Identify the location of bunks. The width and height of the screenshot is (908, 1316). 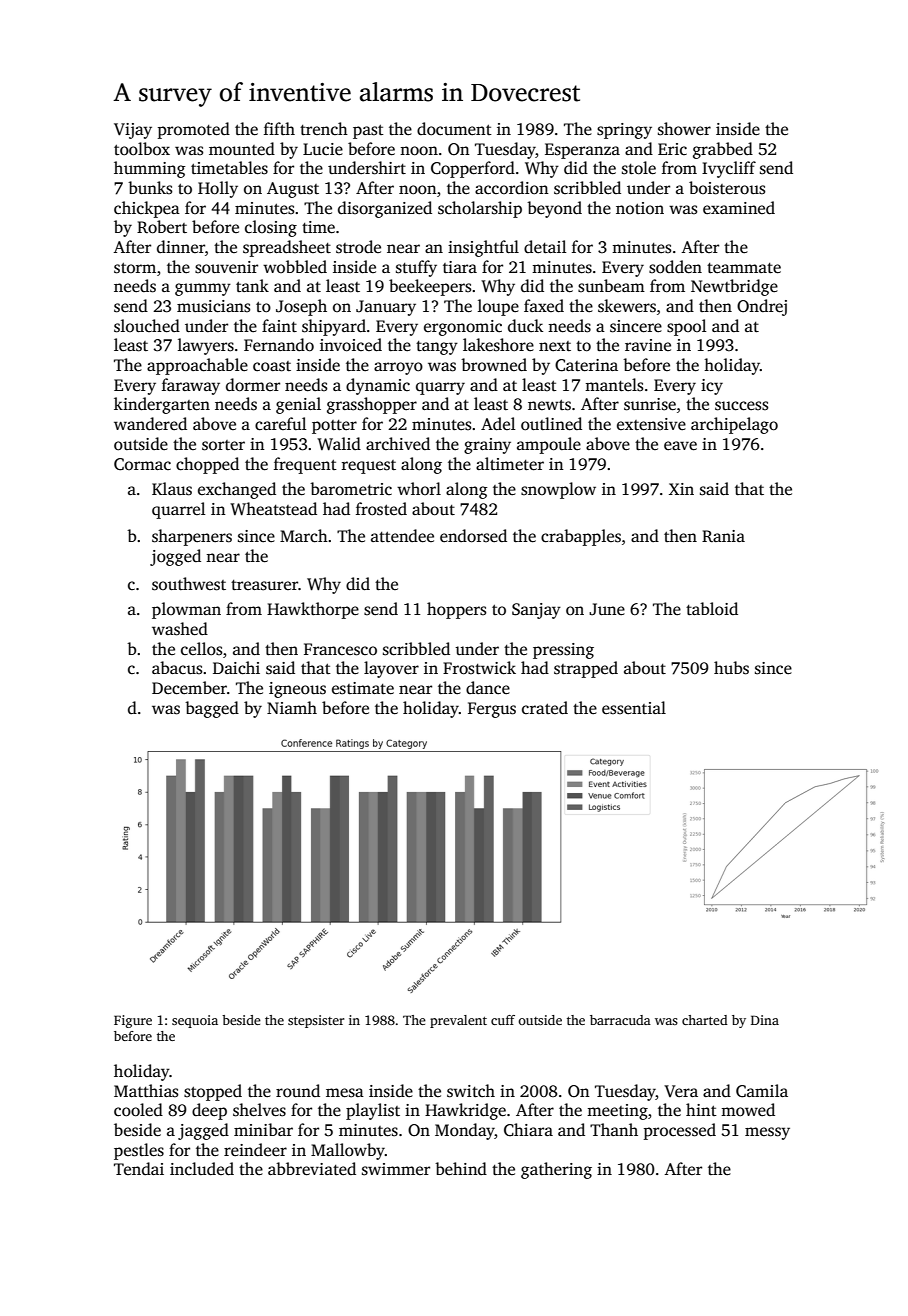
(150, 188).
